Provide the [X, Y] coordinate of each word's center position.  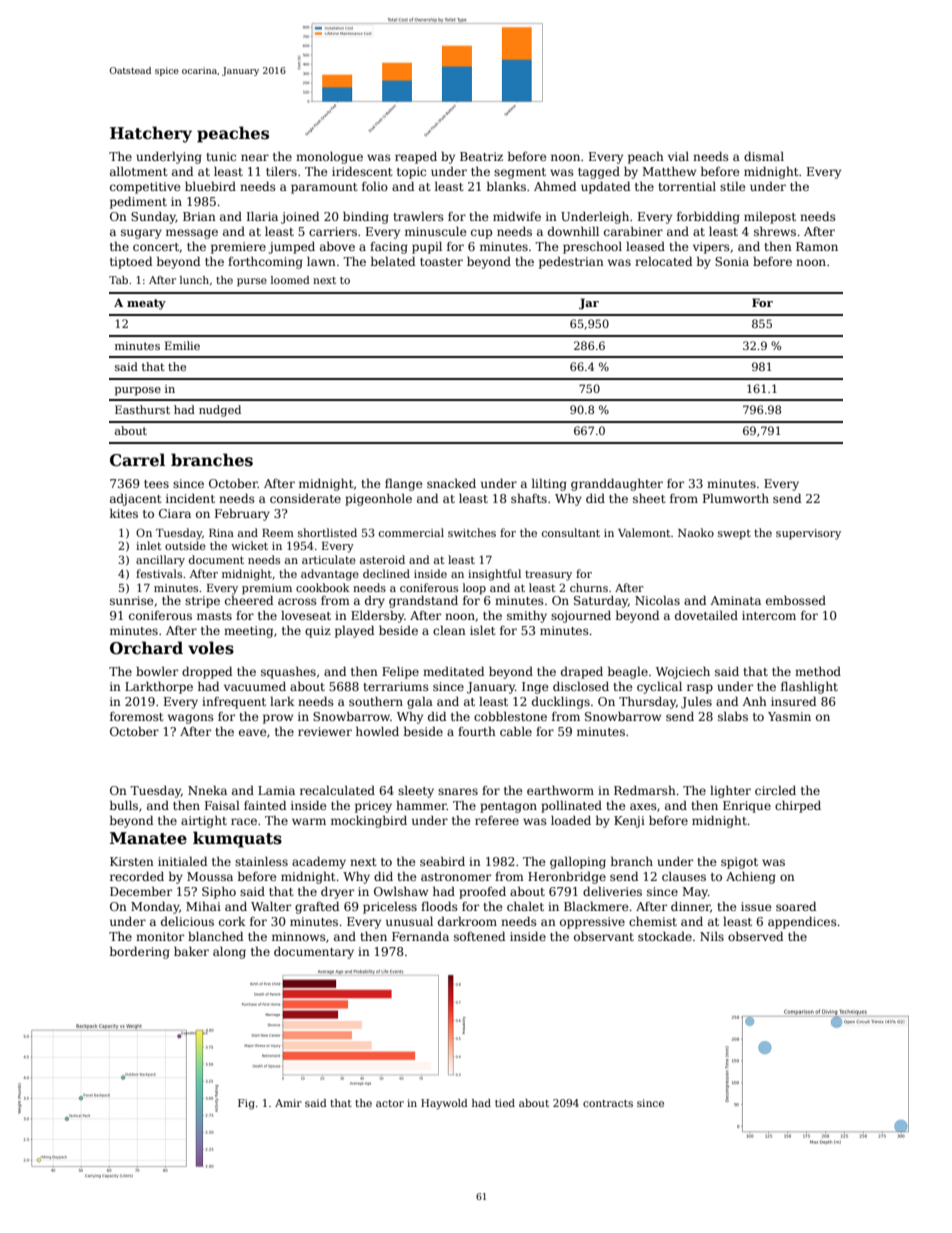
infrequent [234, 703]
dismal [764, 156]
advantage [330, 575]
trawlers [418, 216]
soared [796, 906]
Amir [288, 1103]
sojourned [581, 617]
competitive [145, 188]
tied [505, 1103]
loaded [571, 820]
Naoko [696, 532]
